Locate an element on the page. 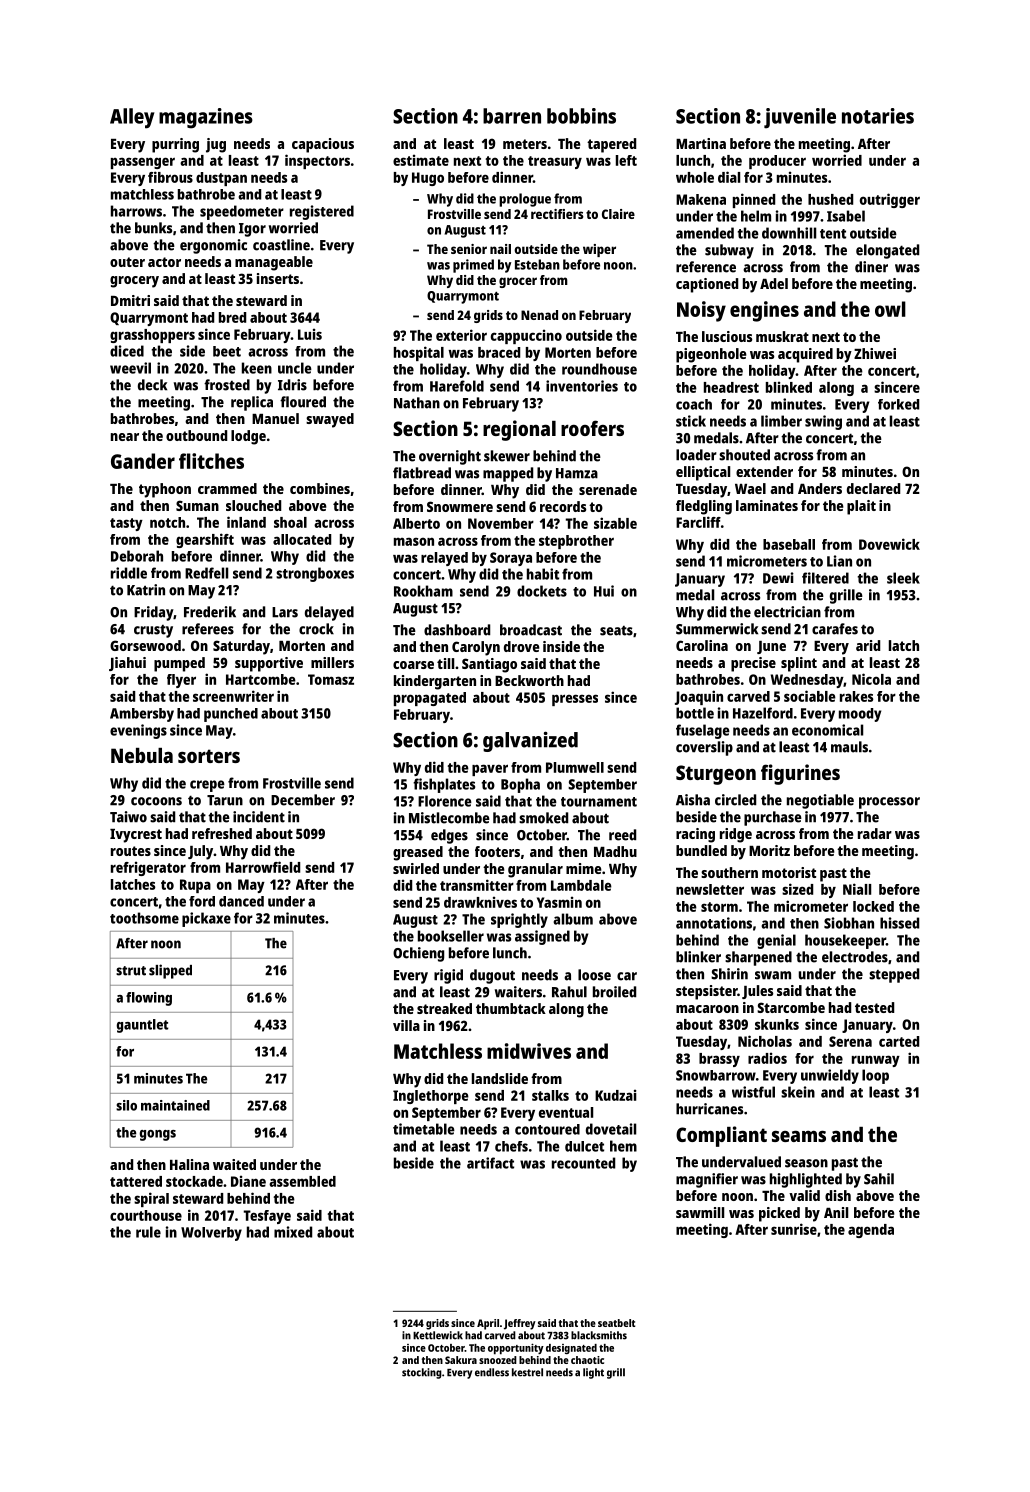 The image size is (1030, 1492). hissed is located at coordinates (899, 923).
